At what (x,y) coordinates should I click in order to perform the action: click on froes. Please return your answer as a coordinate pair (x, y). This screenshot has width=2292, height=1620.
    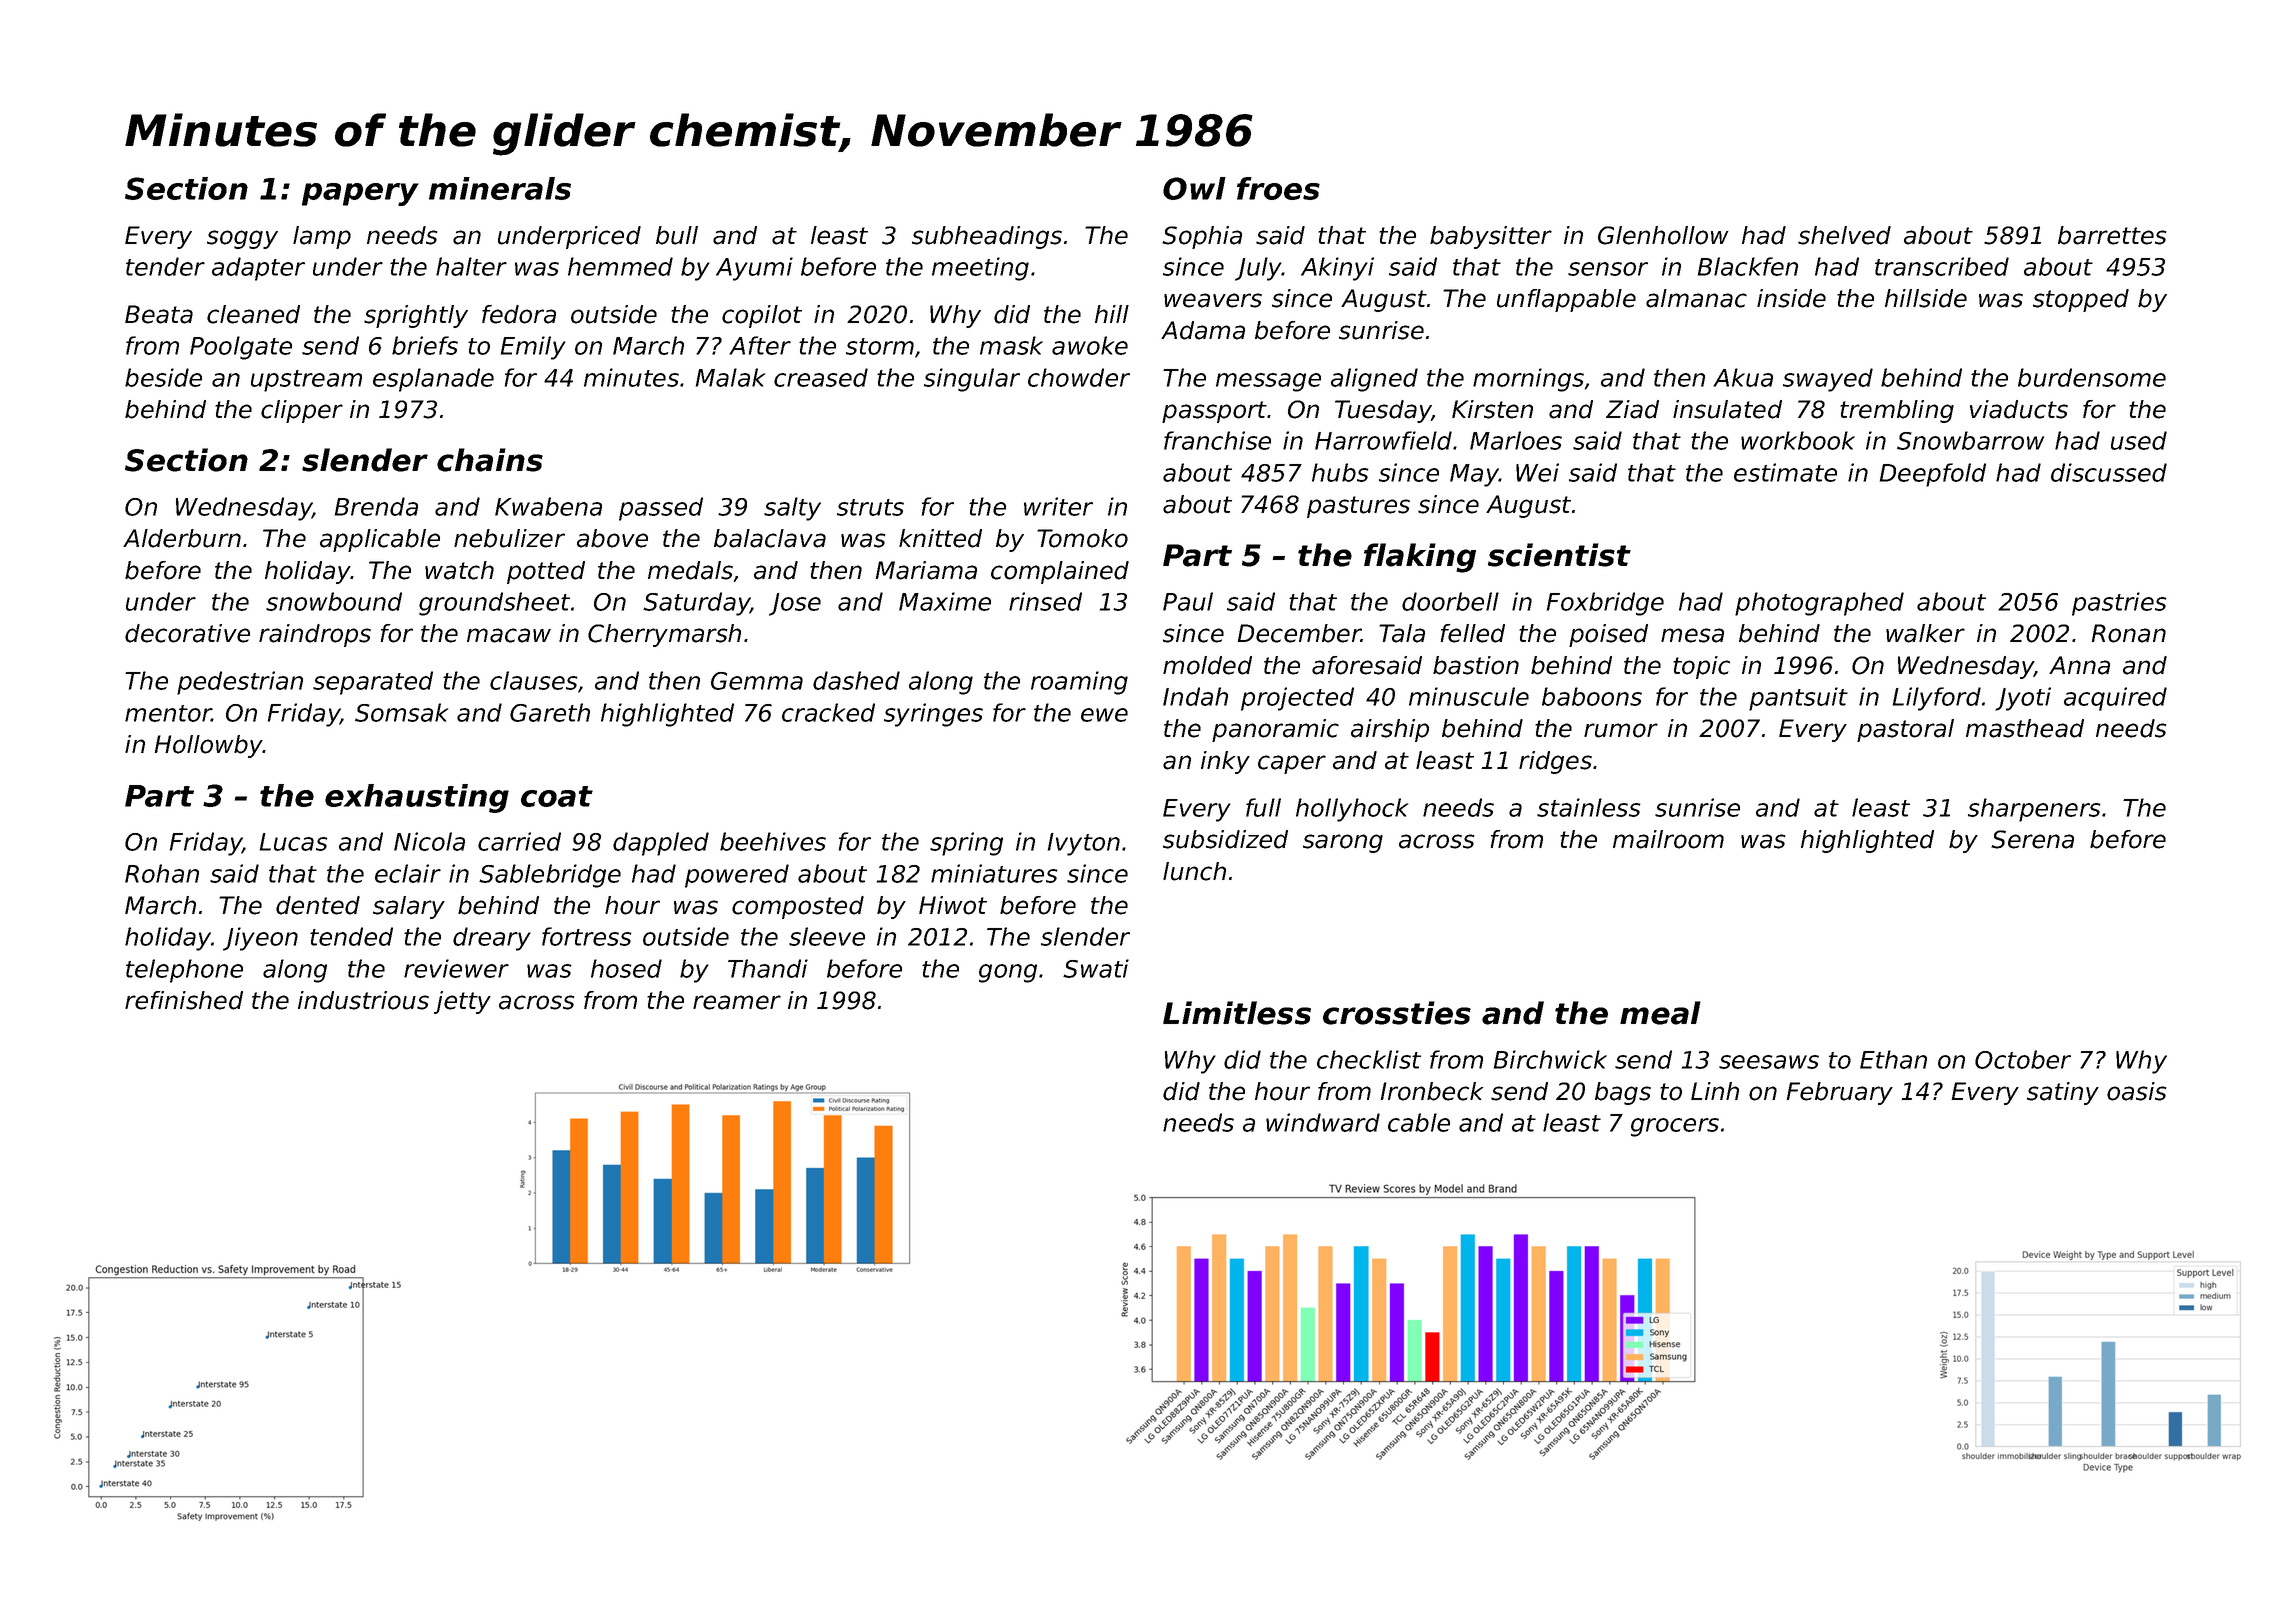
    Looking at the image, I should click on (1278, 188).
